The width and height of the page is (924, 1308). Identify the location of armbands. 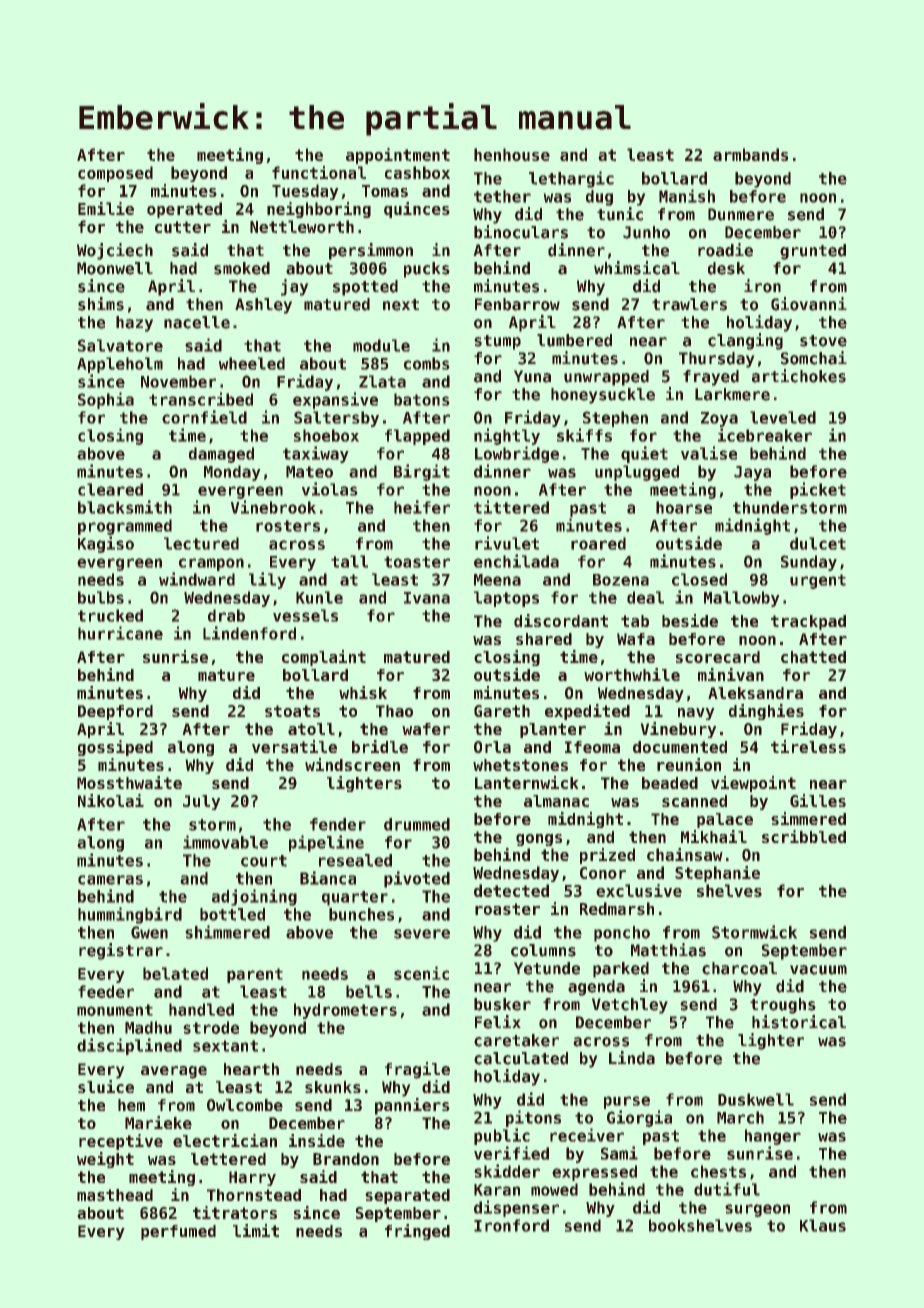
(750, 154).
